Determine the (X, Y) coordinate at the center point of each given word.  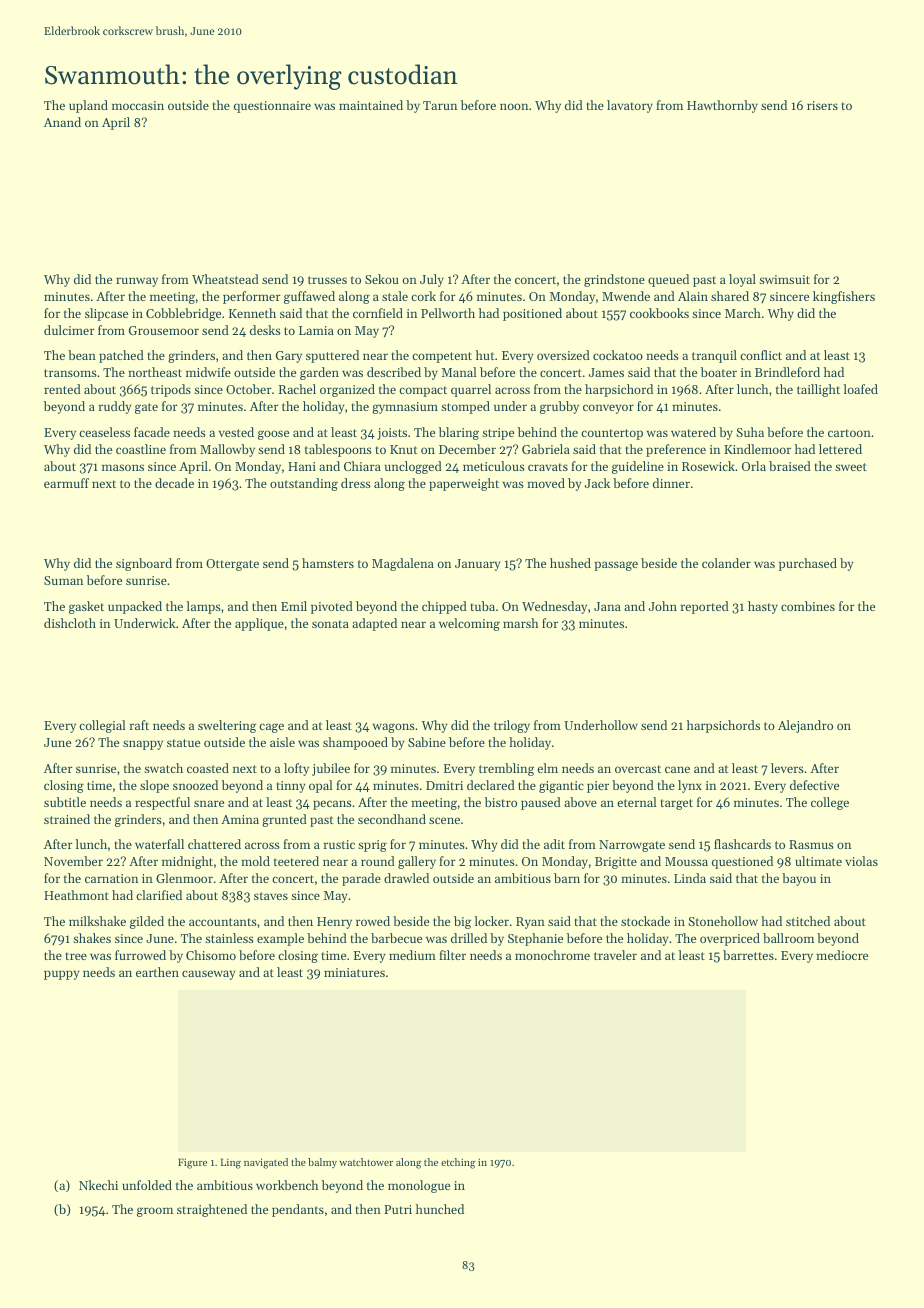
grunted (284, 820)
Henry (334, 923)
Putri (398, 1209)
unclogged (413, 467)
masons (123, 467)
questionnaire (272, 107)
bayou (799, 879)
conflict (761, 355)
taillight (818, 390)
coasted (208, 768)
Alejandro (805, 726)
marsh (520, 623)
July (432, 280)
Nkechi (98, 1185)
